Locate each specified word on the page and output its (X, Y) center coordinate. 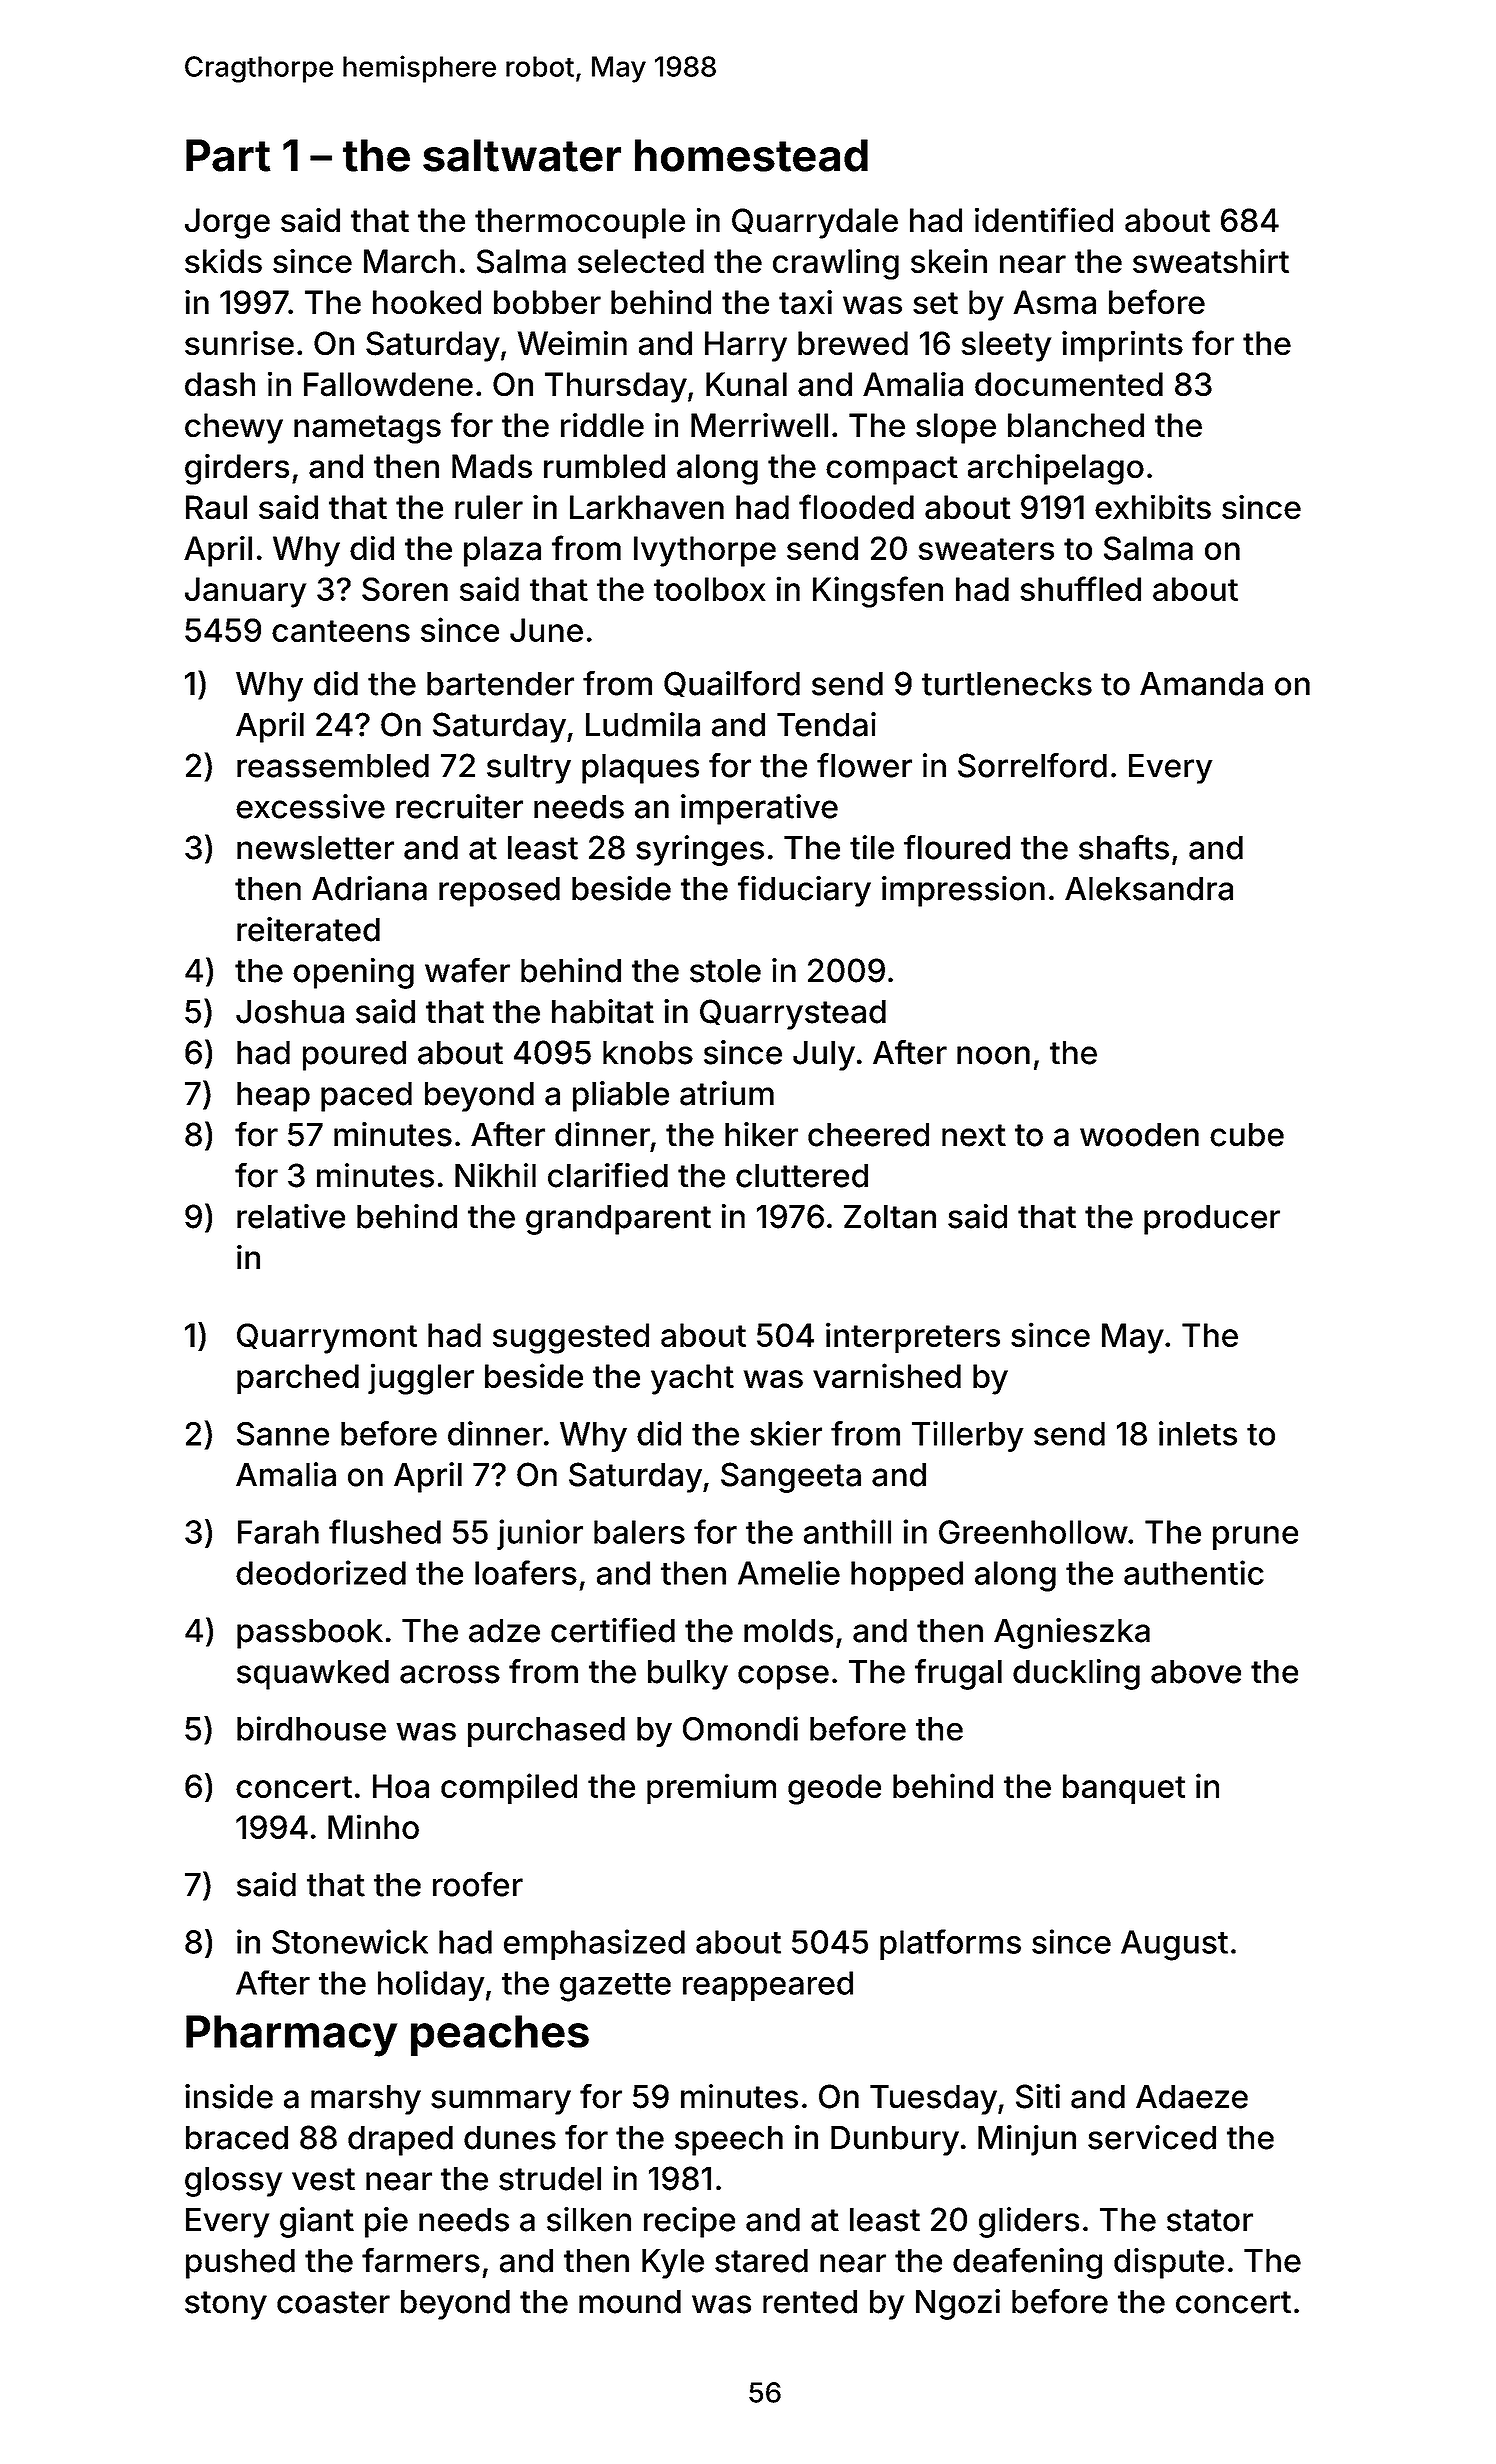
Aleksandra (1149, 889)
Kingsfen (878, 592)
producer (1212, 1220)
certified (613, 1630)
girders (237, 469)
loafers (526, 1572)
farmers (421, 2260)
